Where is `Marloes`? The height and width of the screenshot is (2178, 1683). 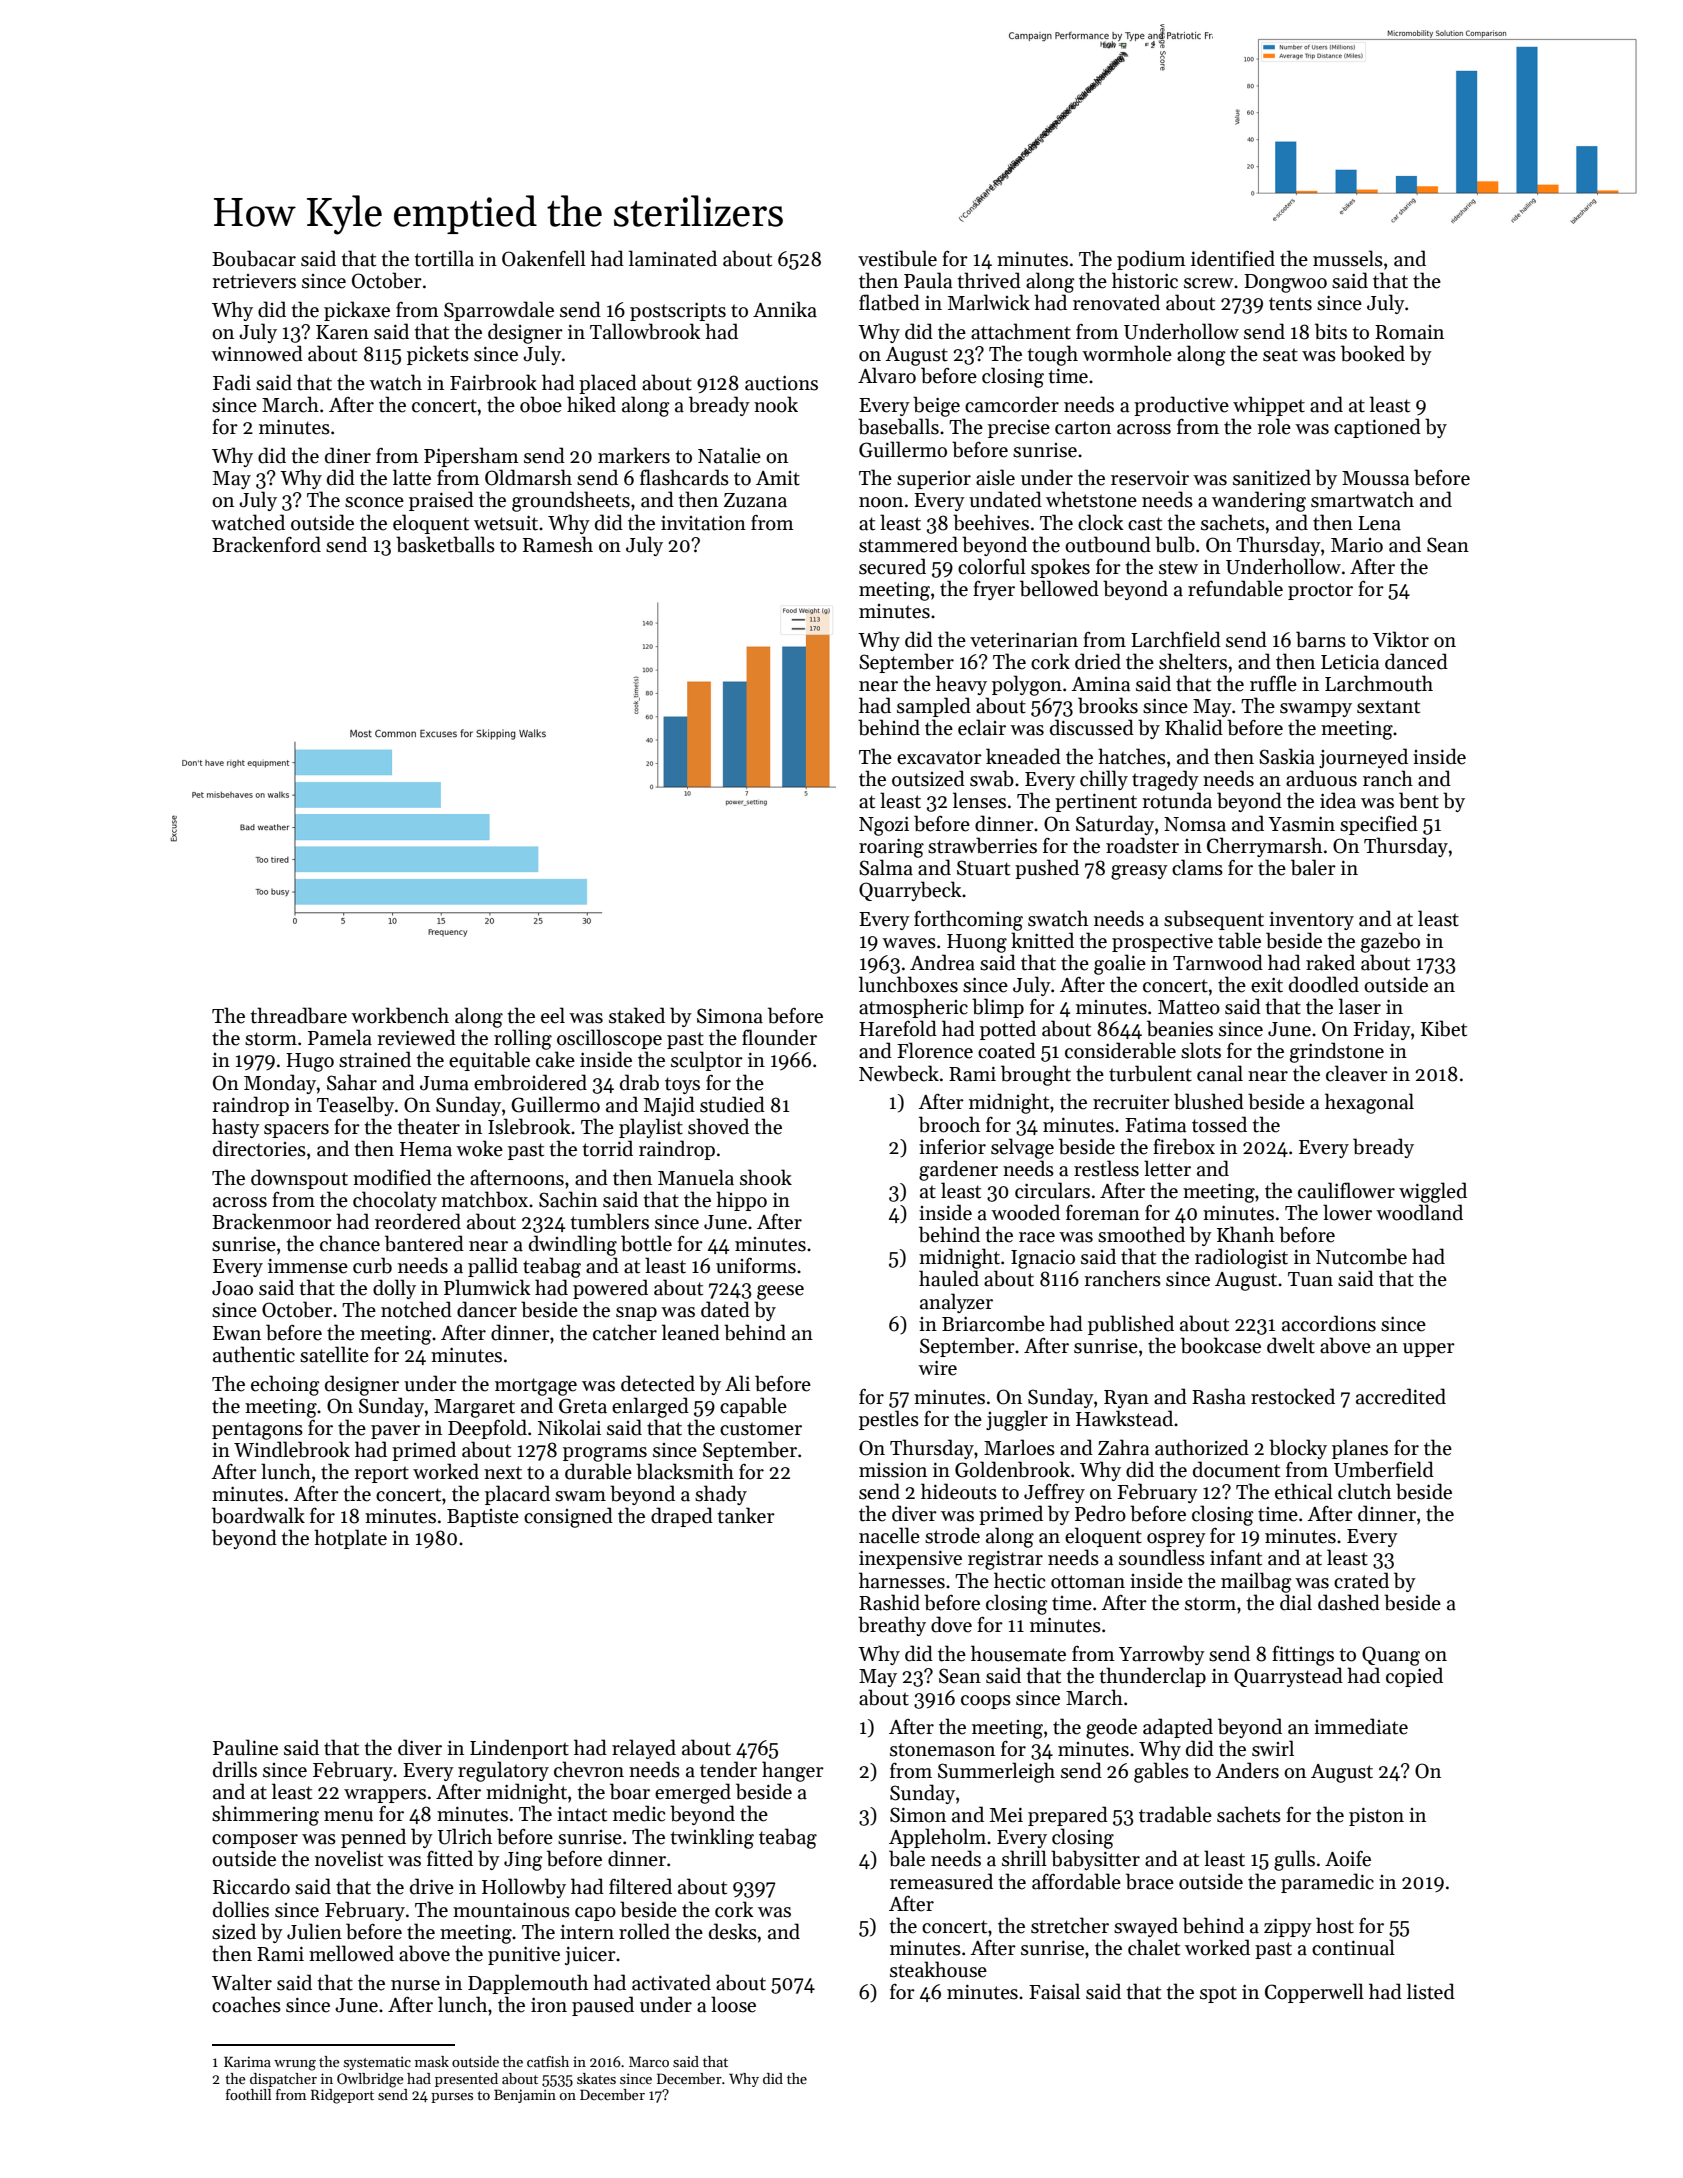
Marloes is located at coordinates (1019, 1447).
